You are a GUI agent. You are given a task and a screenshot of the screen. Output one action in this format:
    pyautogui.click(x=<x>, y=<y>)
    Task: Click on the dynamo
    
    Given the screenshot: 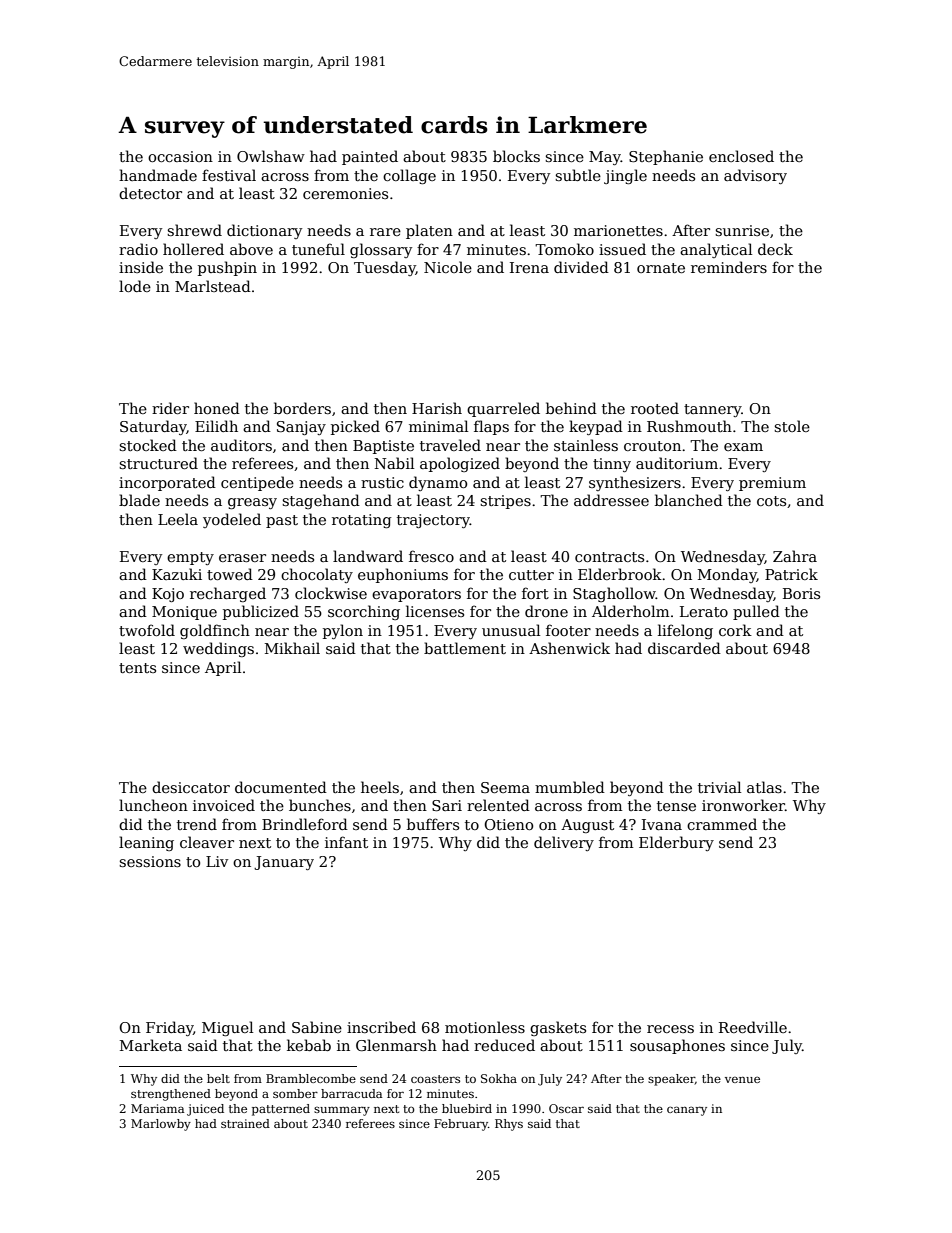 What is the action you would take?
    pyautogui.click(x=438, y=483)
